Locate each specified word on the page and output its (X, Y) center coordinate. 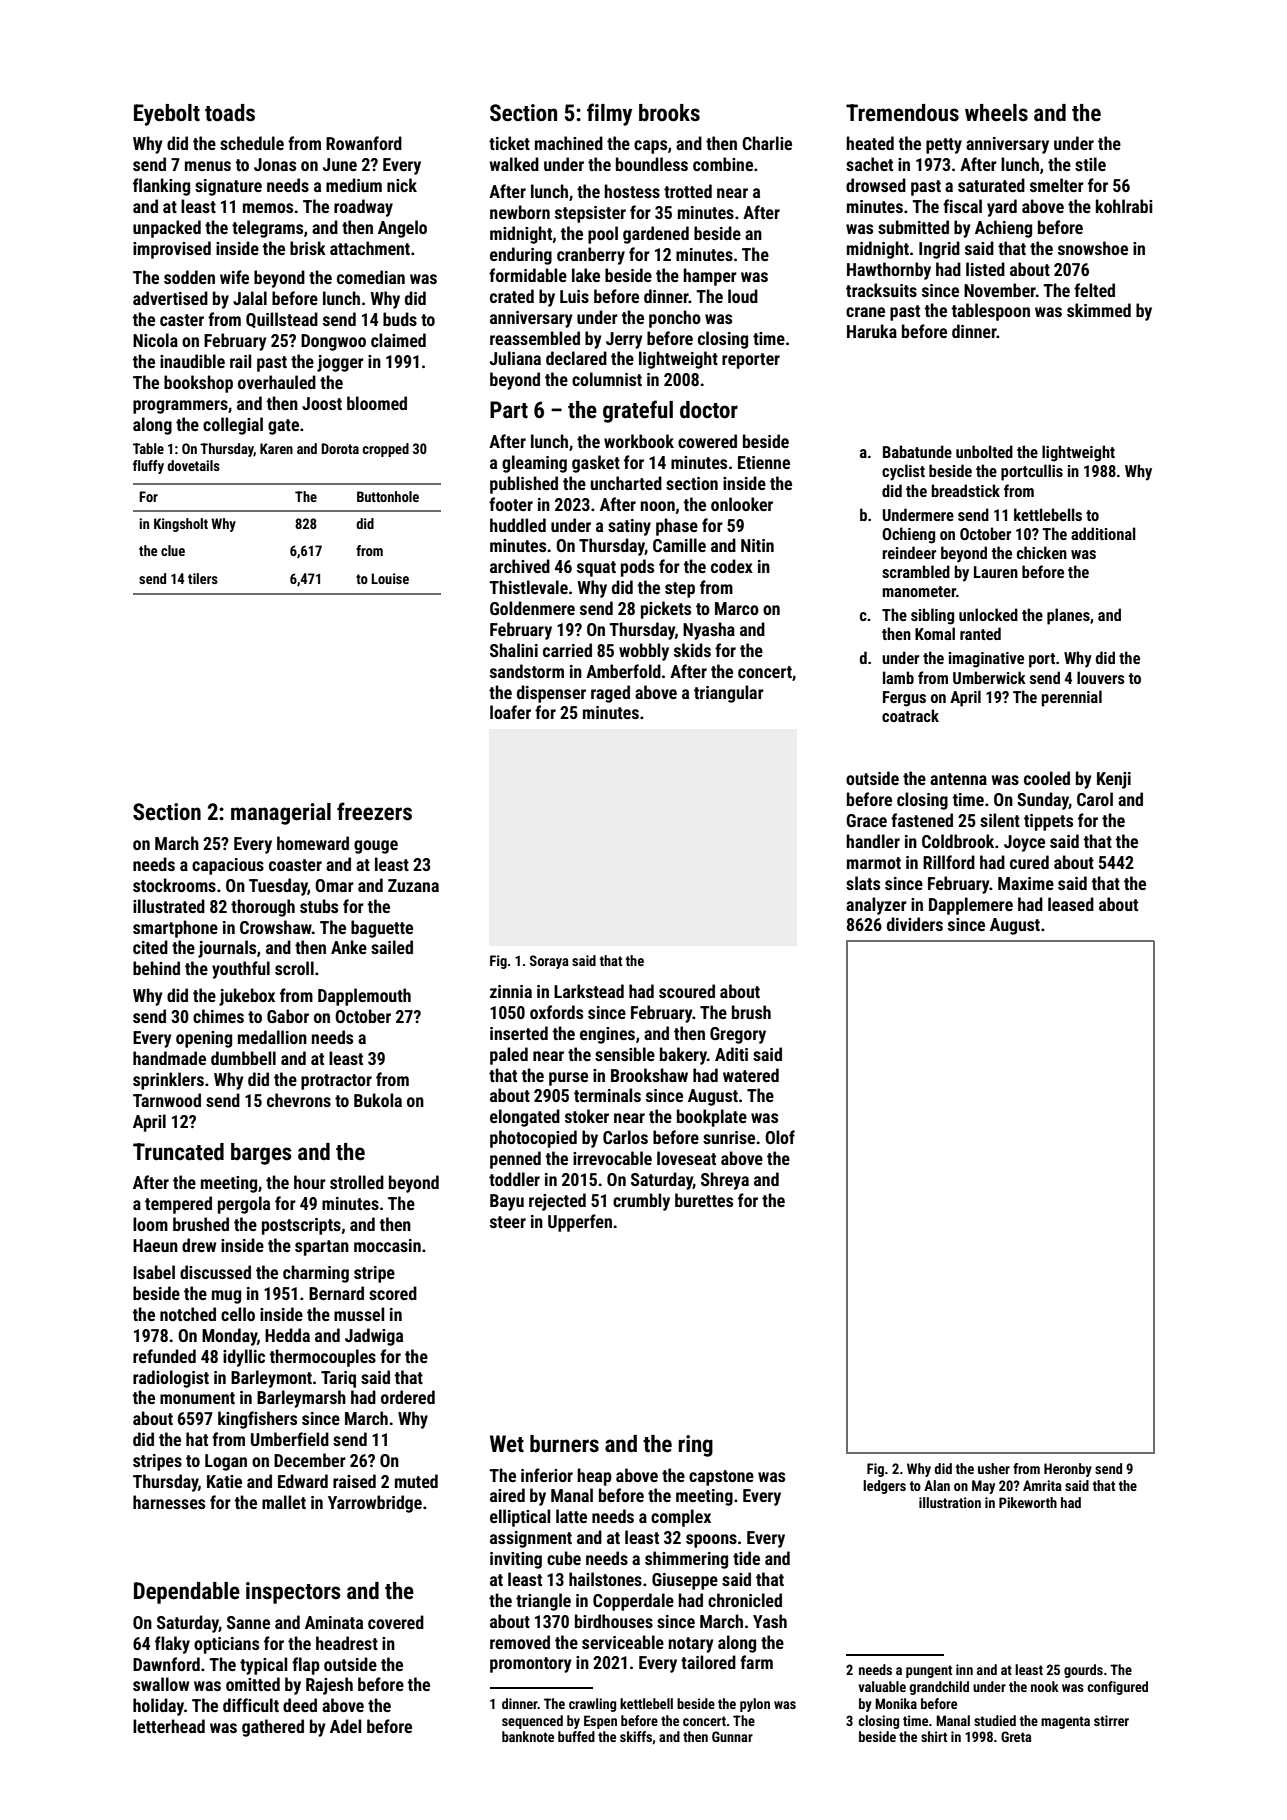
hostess (632, 191)
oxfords (556, 1012)
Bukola (378, 1100)
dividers (915, 924)
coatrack (910, 715)
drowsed (876, 185)
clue (173, 550)
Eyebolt (167, 115)
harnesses (169, 1502)
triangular (729, 694)
